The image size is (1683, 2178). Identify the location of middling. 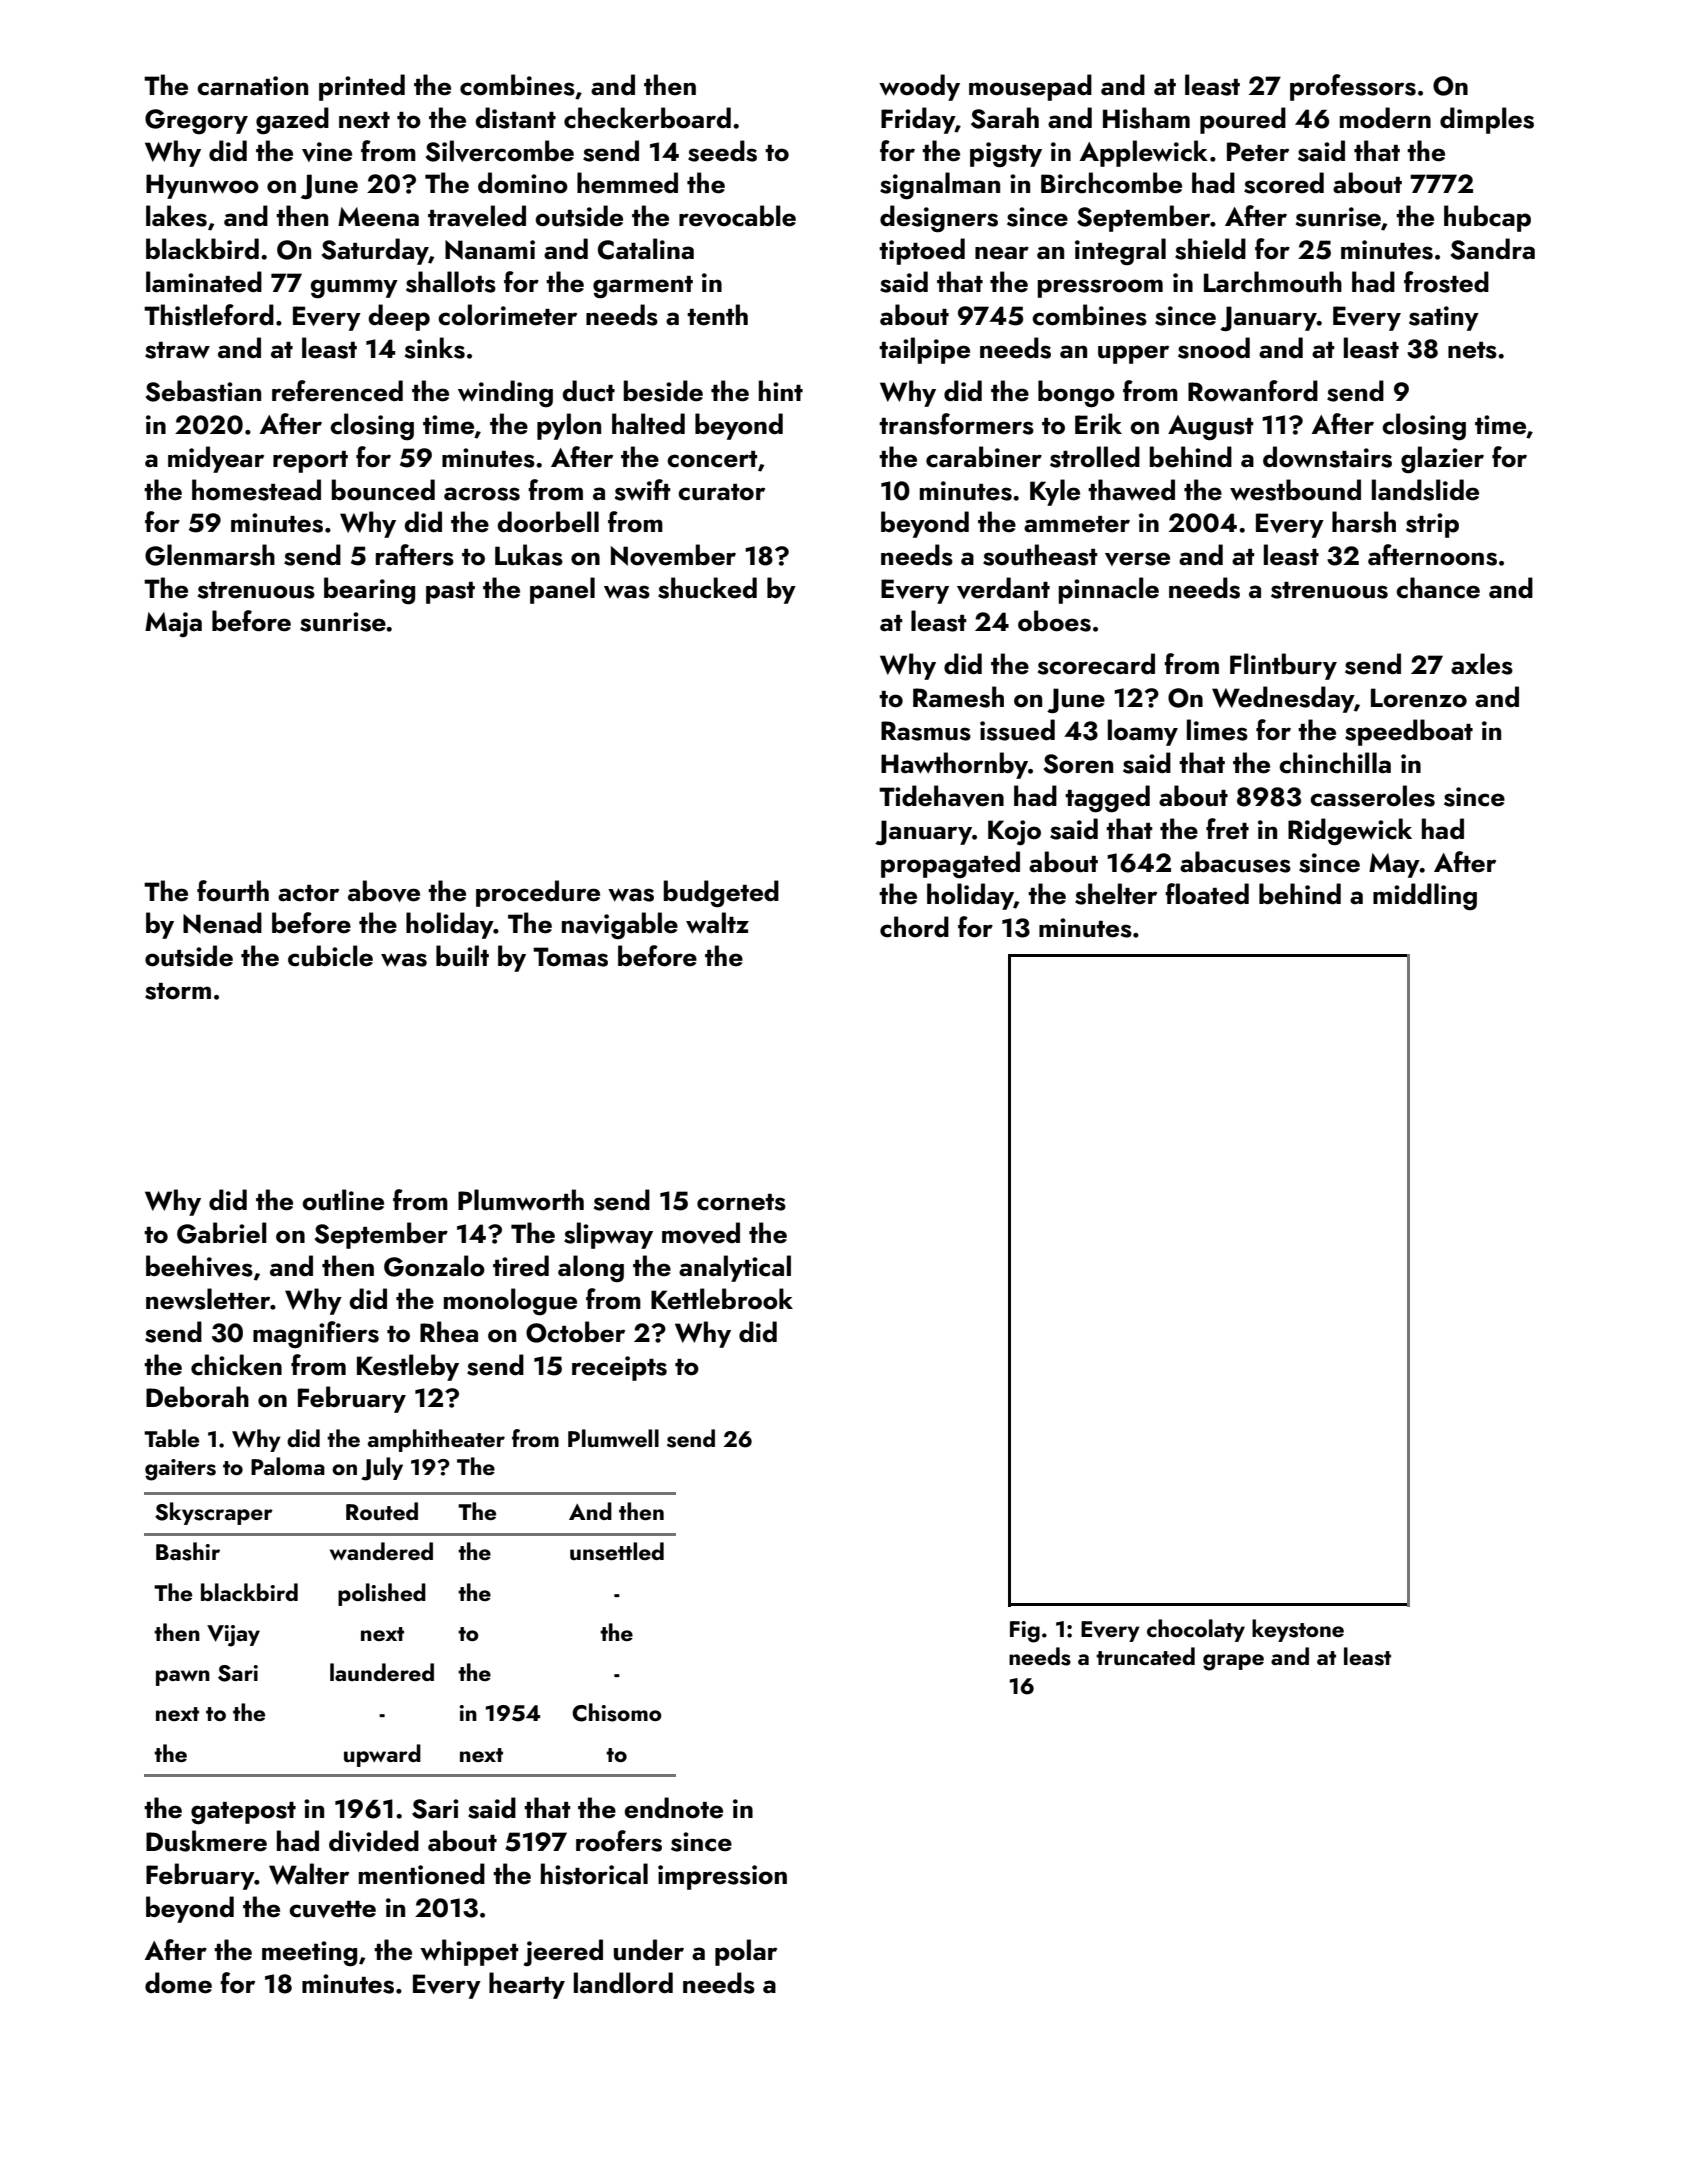
(1425, 897).
